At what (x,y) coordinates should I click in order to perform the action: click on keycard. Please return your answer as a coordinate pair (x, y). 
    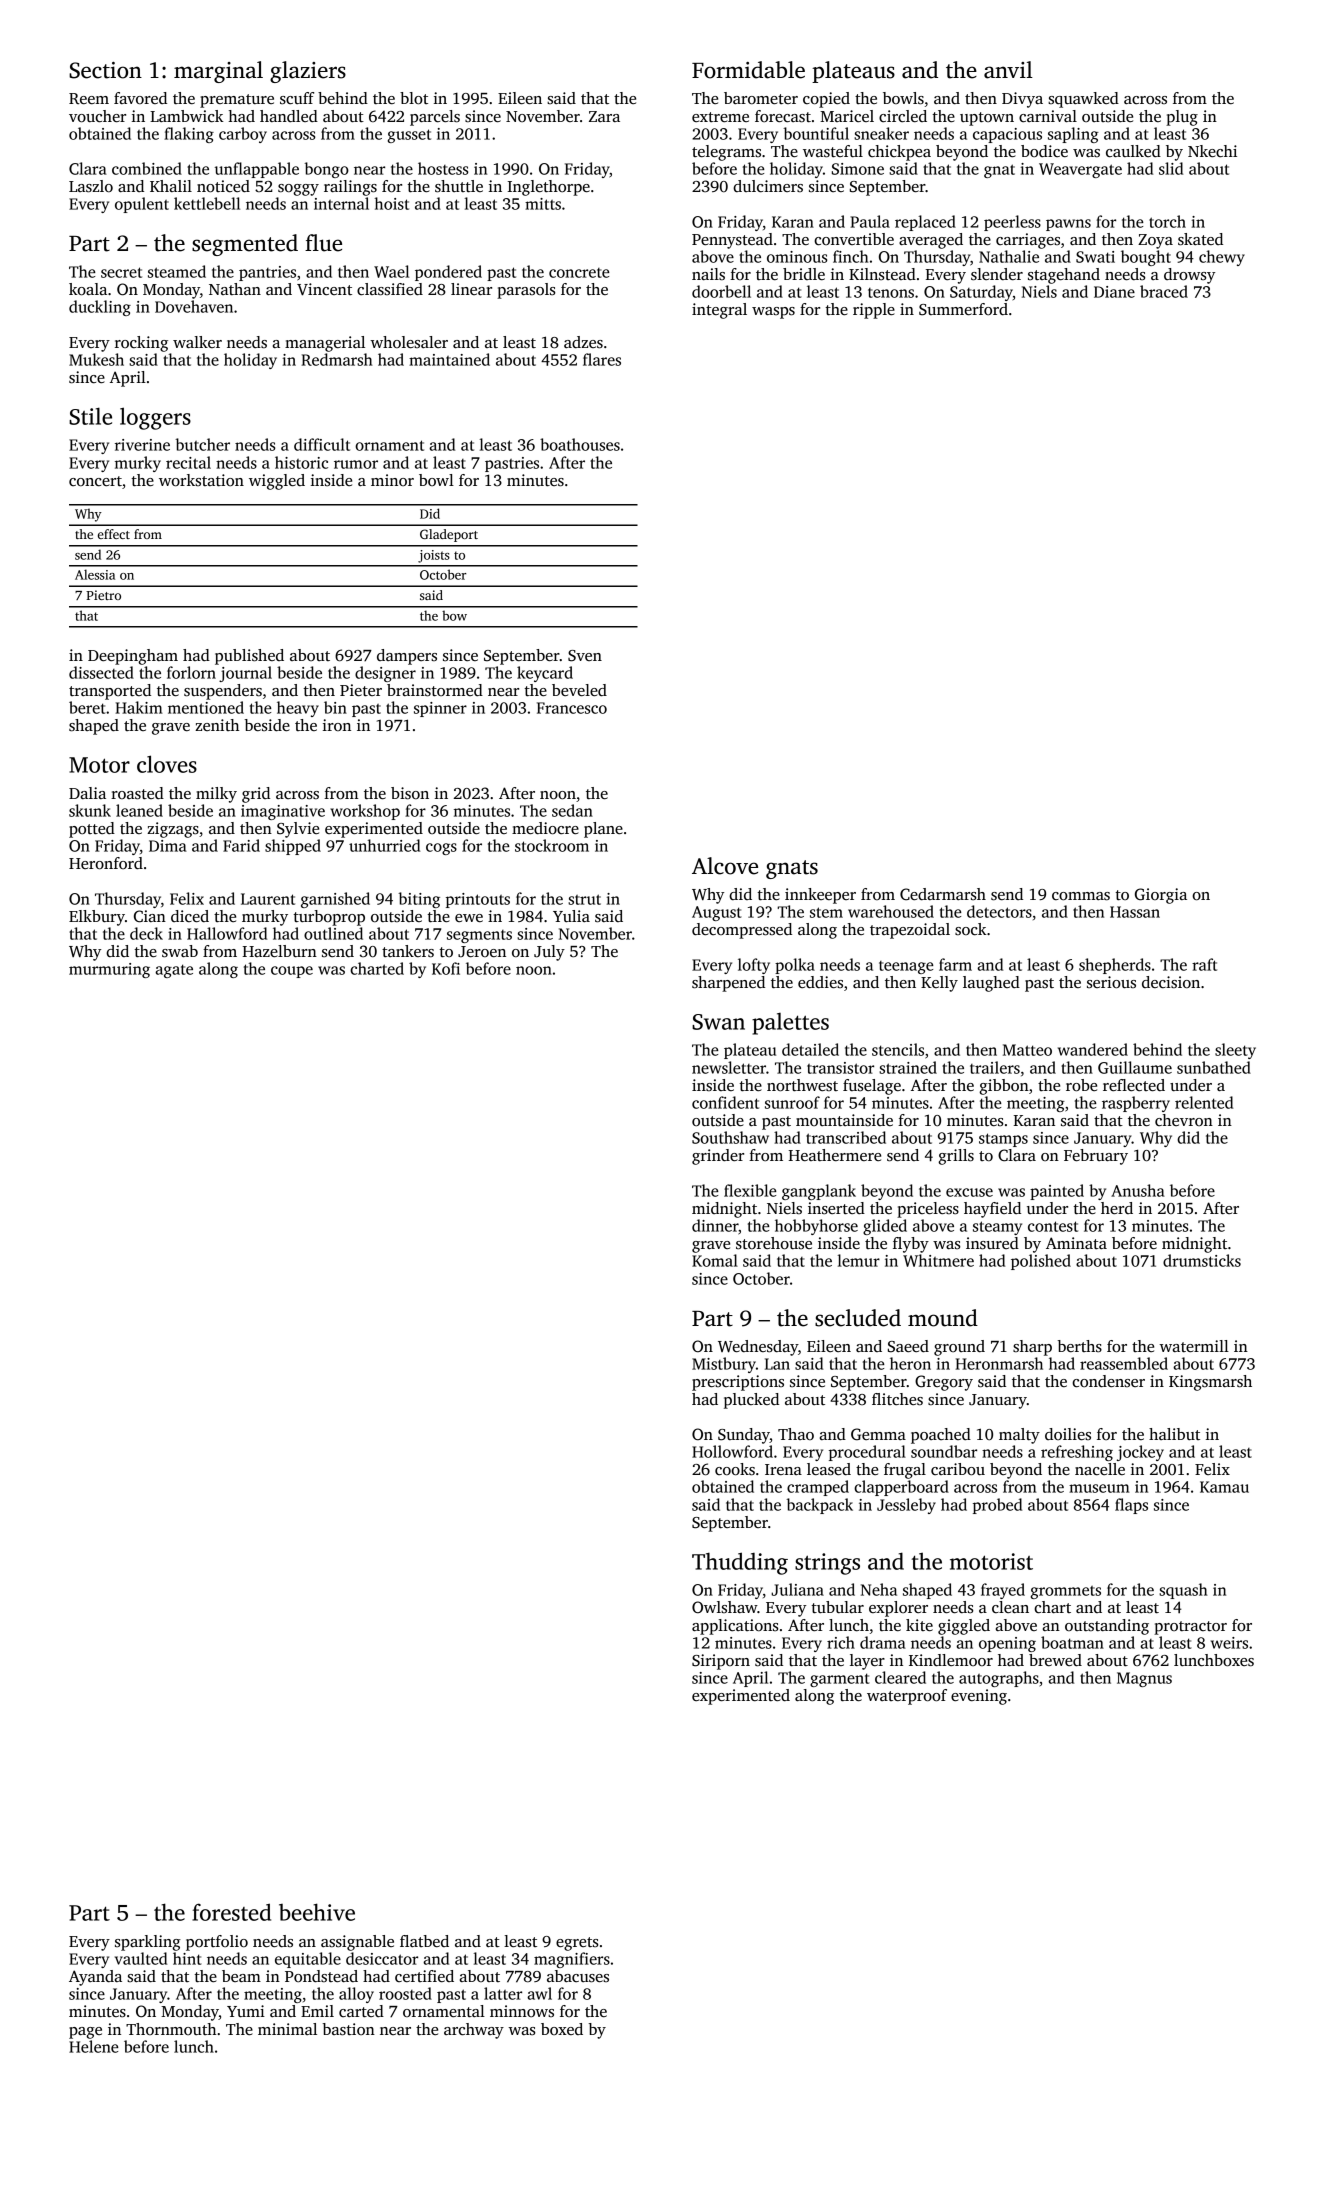
    Looking at the image, I should click on (545, 674).
